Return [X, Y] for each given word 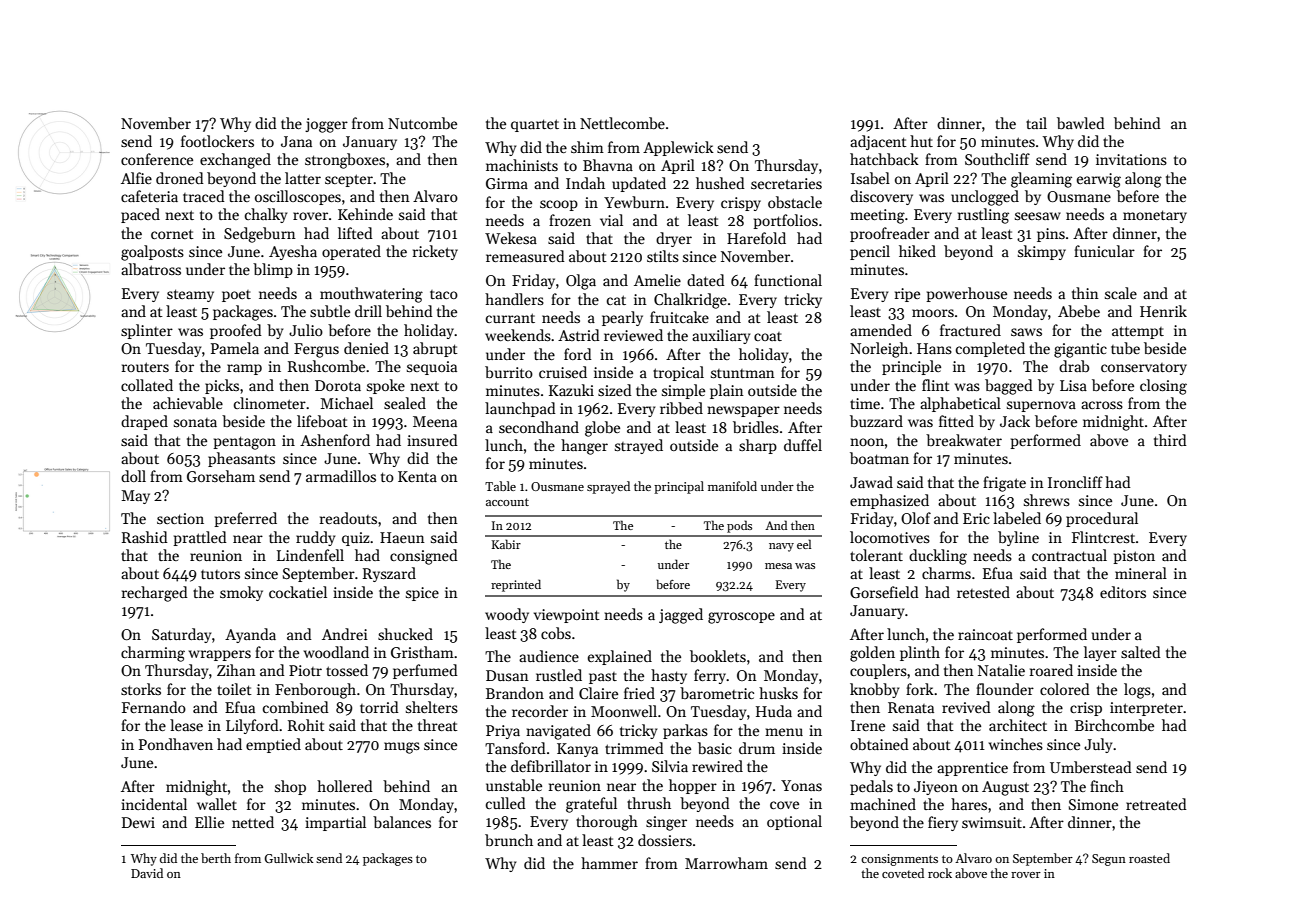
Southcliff [997, 159]
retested [983, 592]
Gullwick [289, 858]
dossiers [665, 840]
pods [739, 526]
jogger [326, 125]
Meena [435, 421]
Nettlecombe [622, 123]
